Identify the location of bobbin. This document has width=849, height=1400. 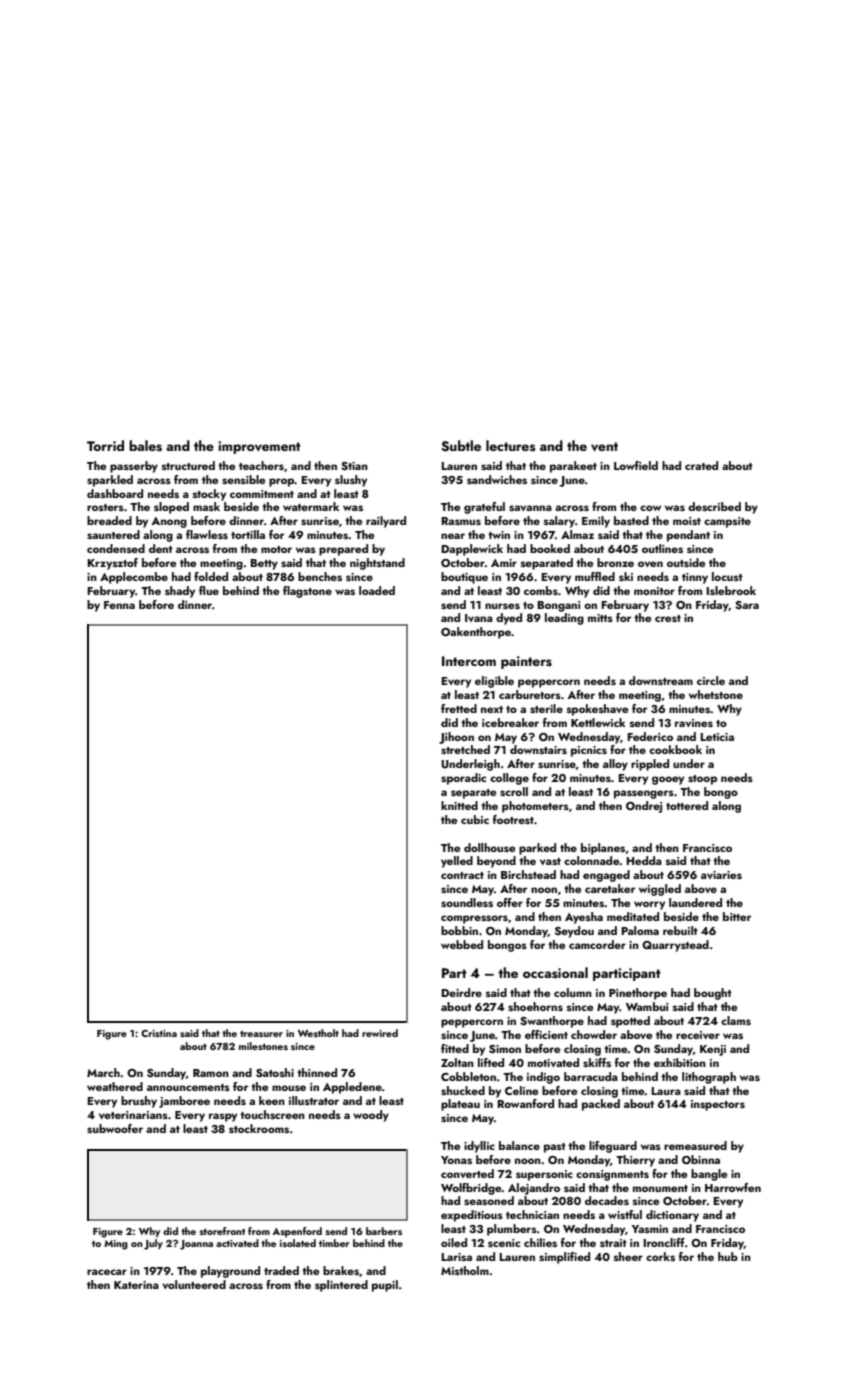
(459, 930).
